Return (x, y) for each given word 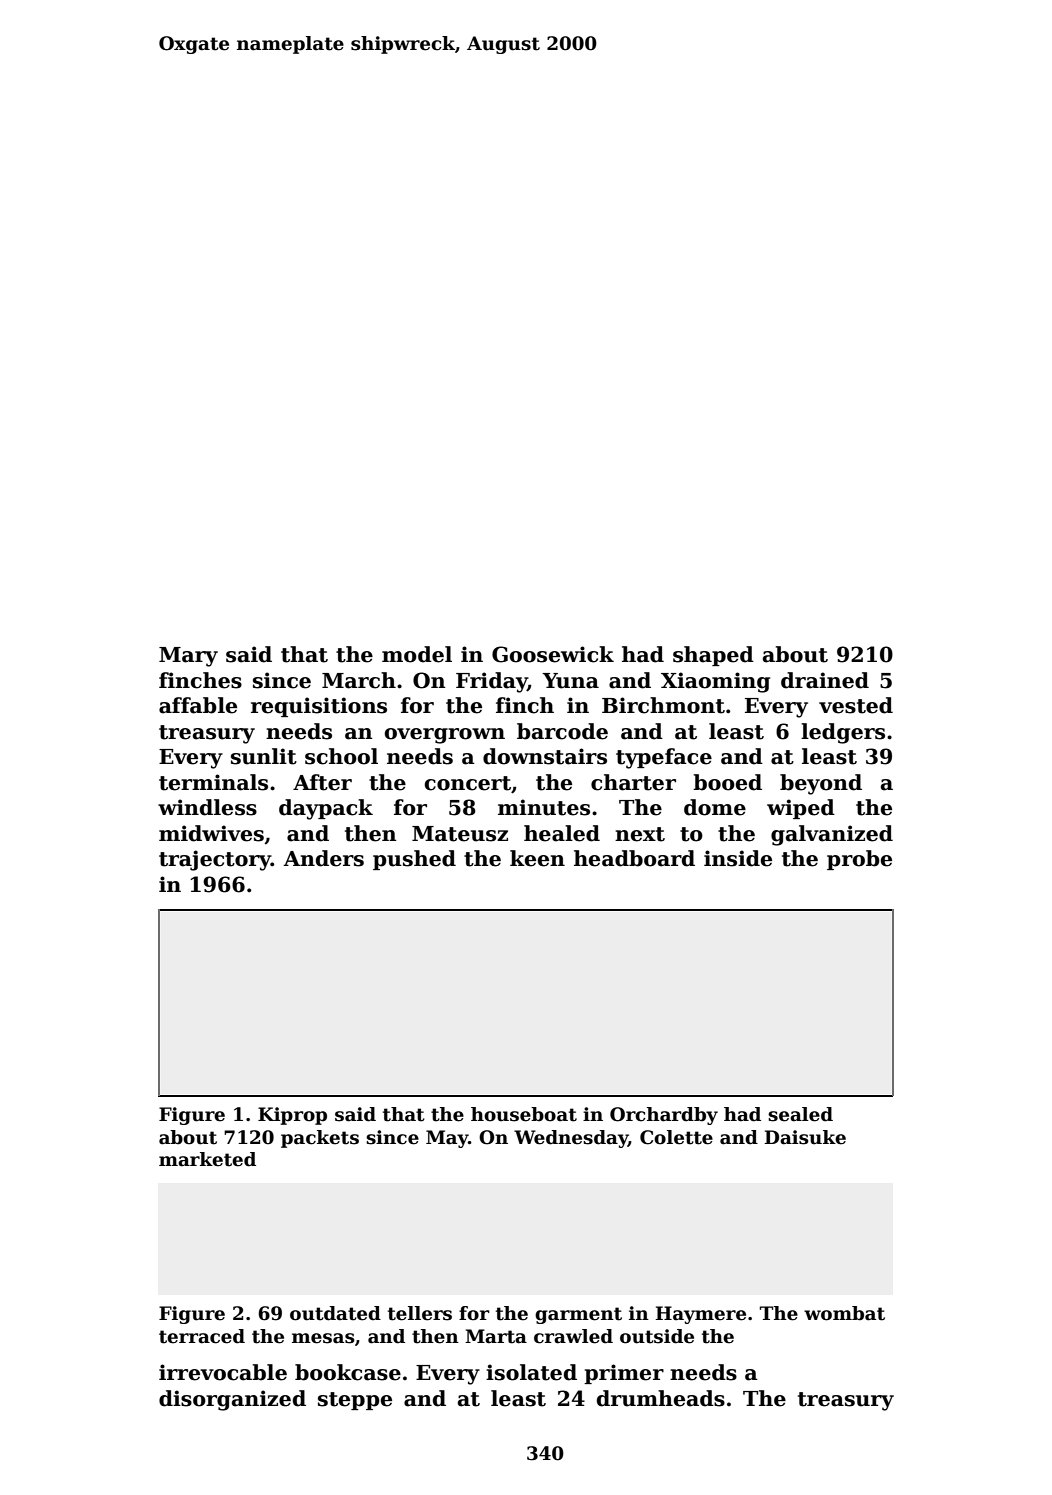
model (417, 654)
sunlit (264, 756)
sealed (800, 1114)
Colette (676, 1137)
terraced (202, 1336)
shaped (713, 656)
